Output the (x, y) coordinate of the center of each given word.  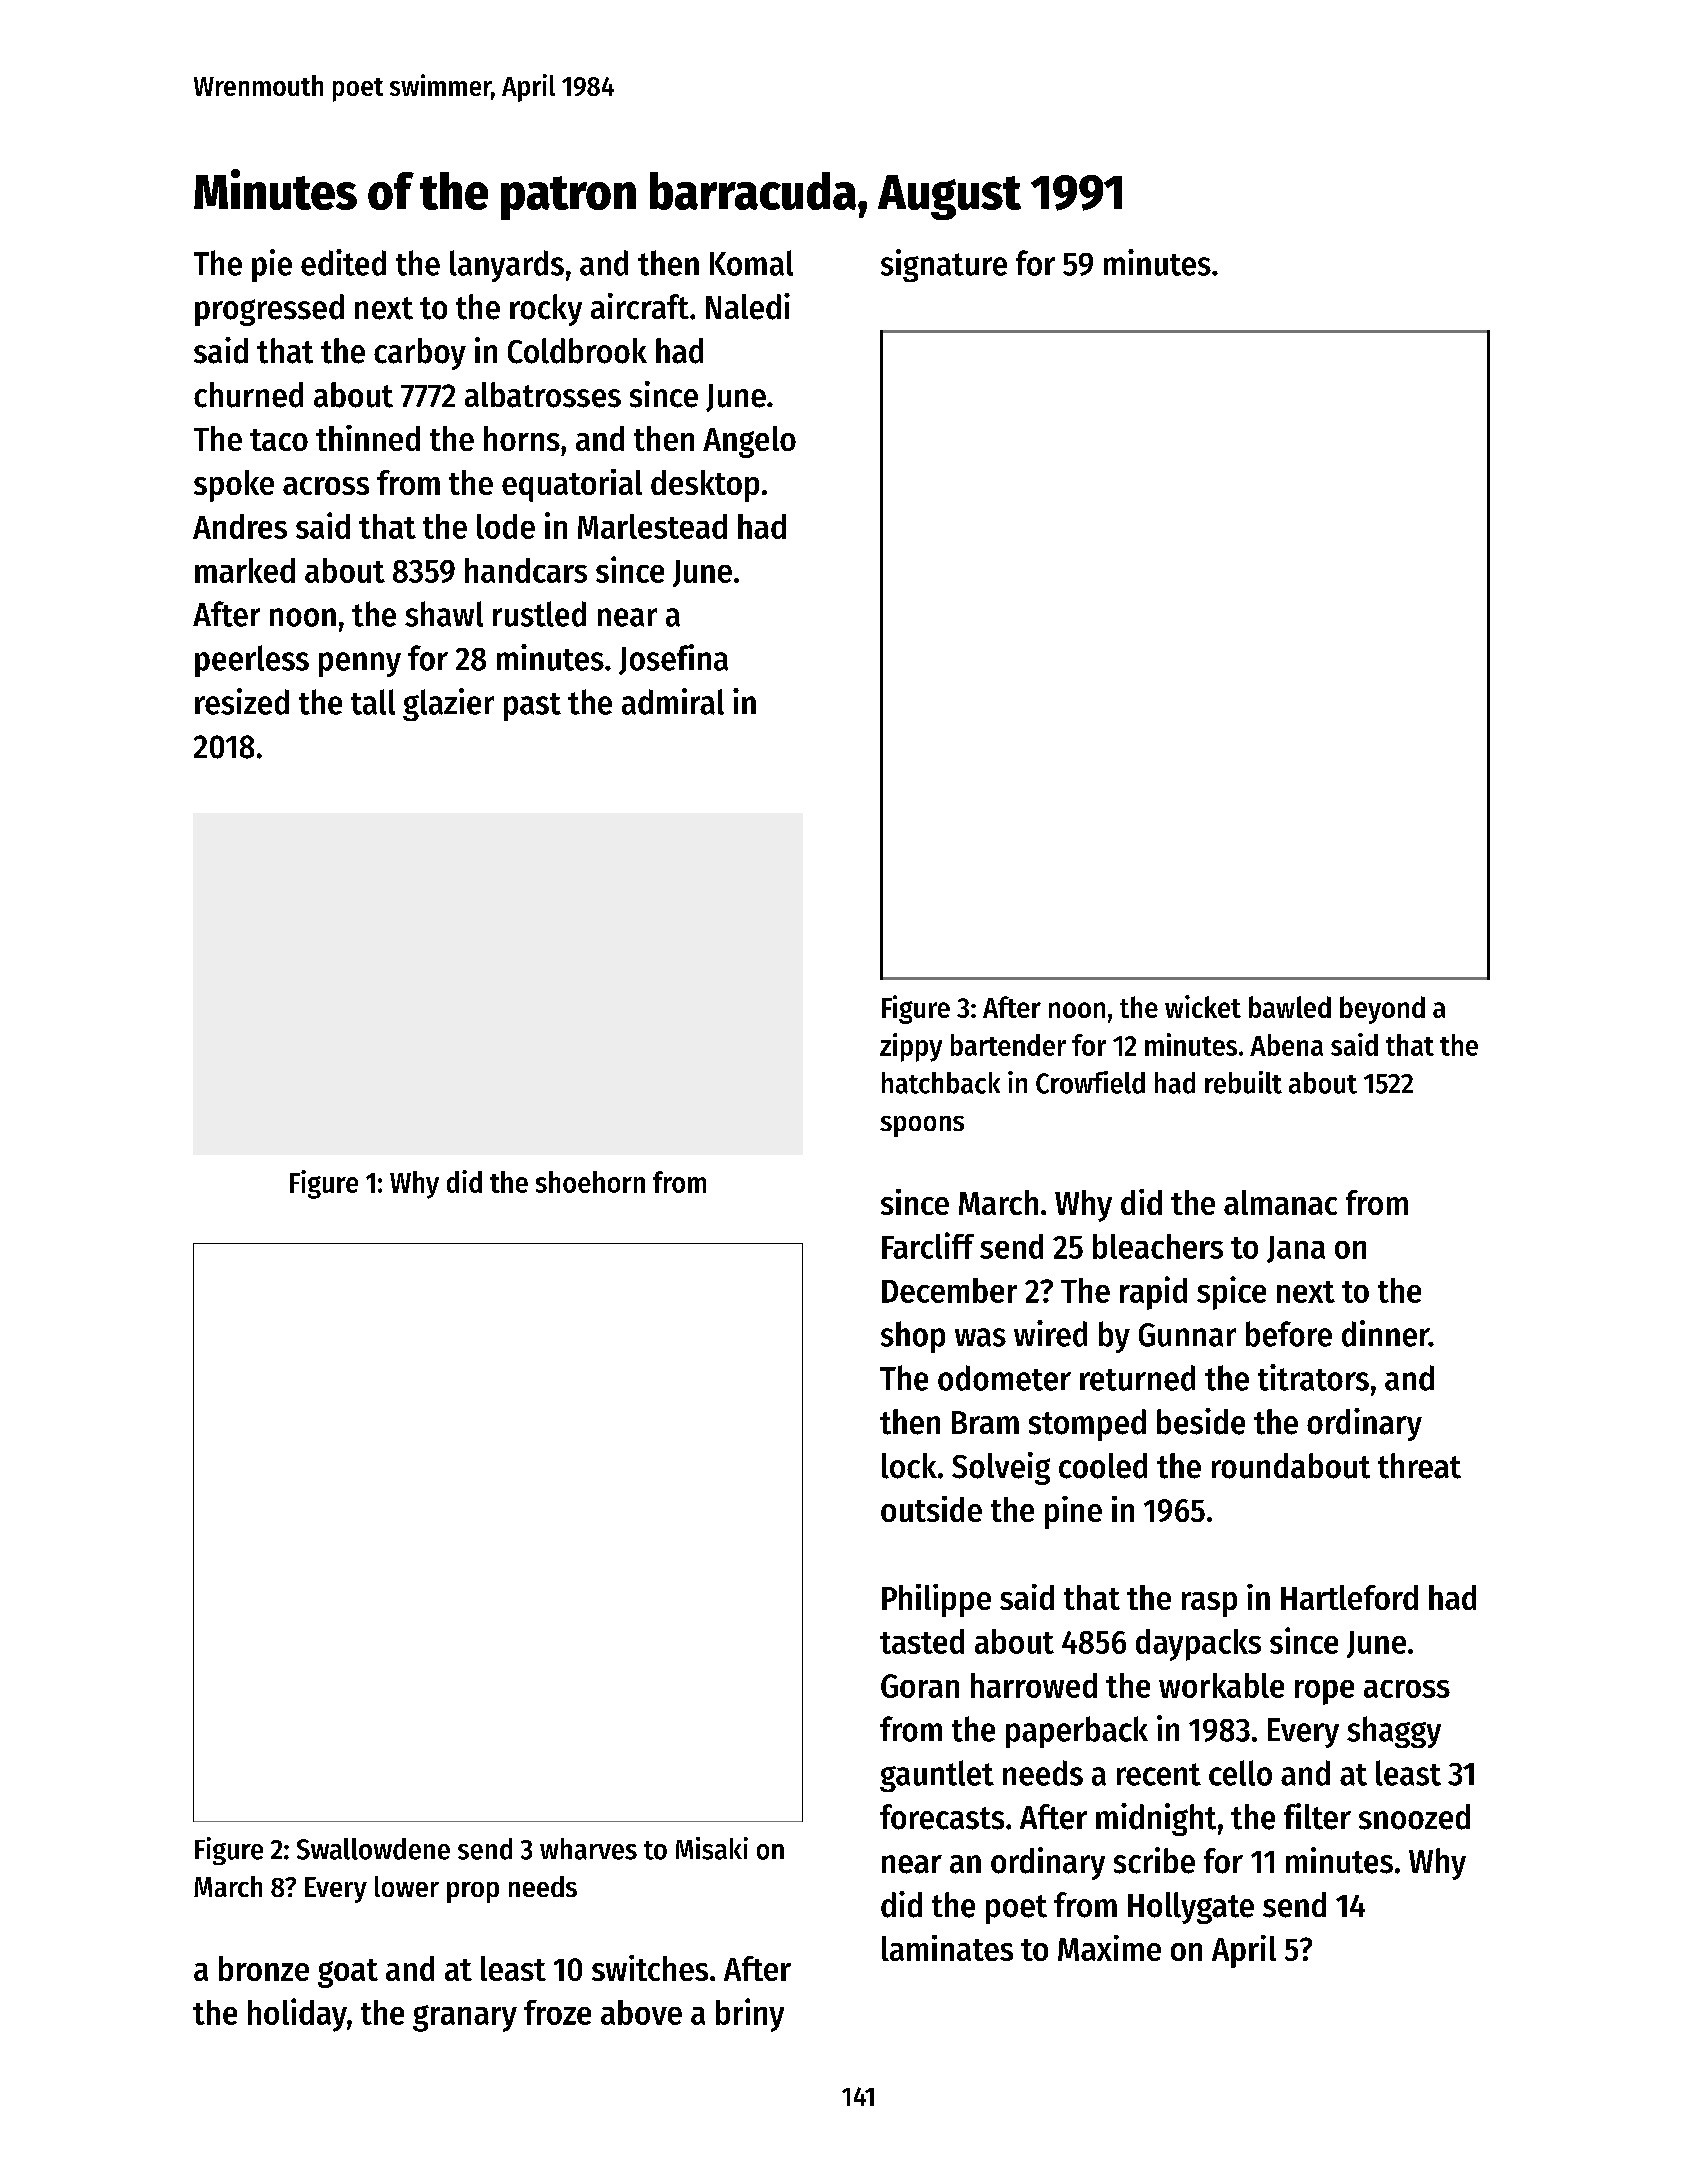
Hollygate (1191, 1908)
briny (750, 2015)
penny (360, 664)
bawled (1290, 1007)
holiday (297, 2015)
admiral (673, 701)
